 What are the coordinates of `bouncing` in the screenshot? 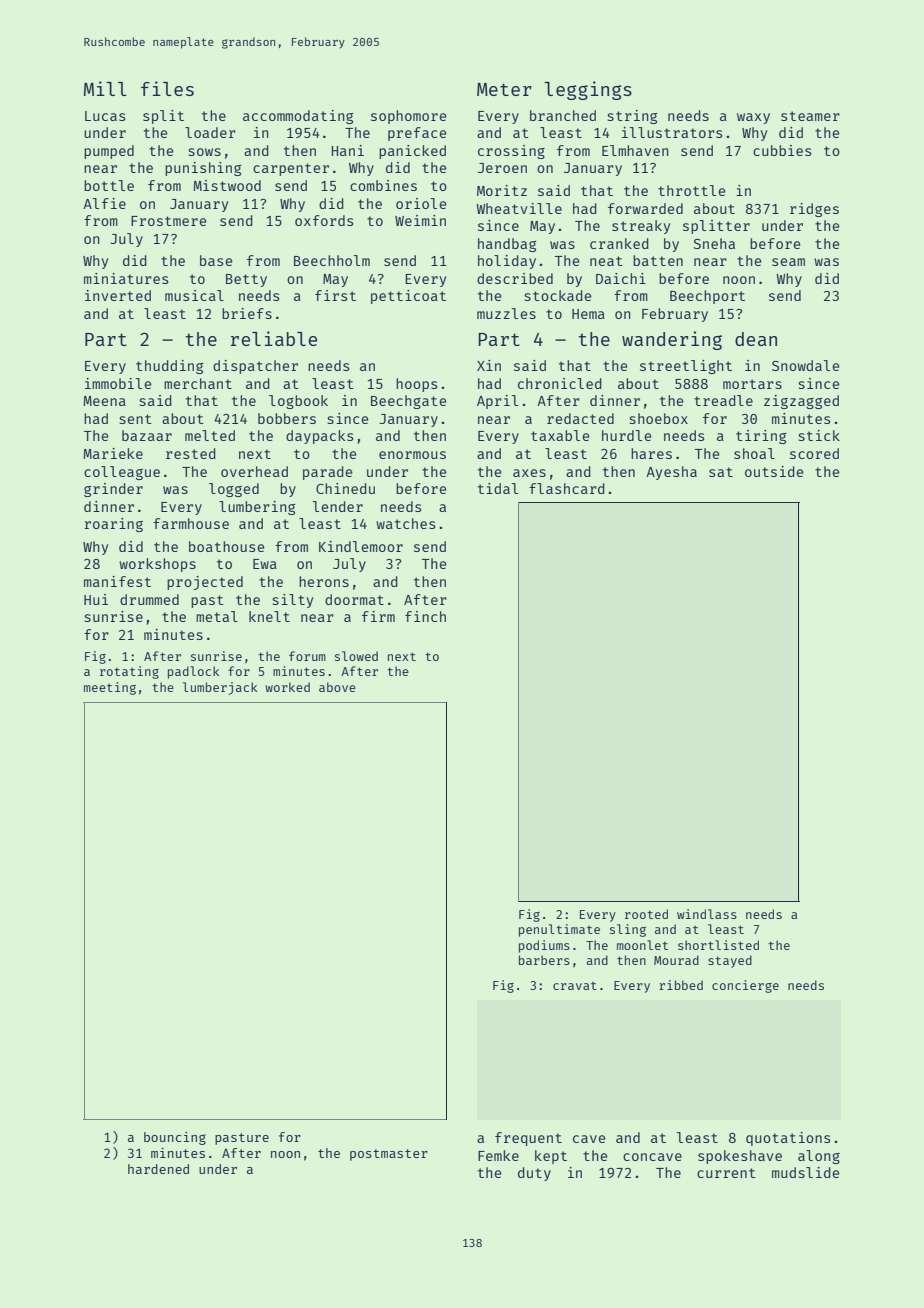 It's located at (175, 1138).
